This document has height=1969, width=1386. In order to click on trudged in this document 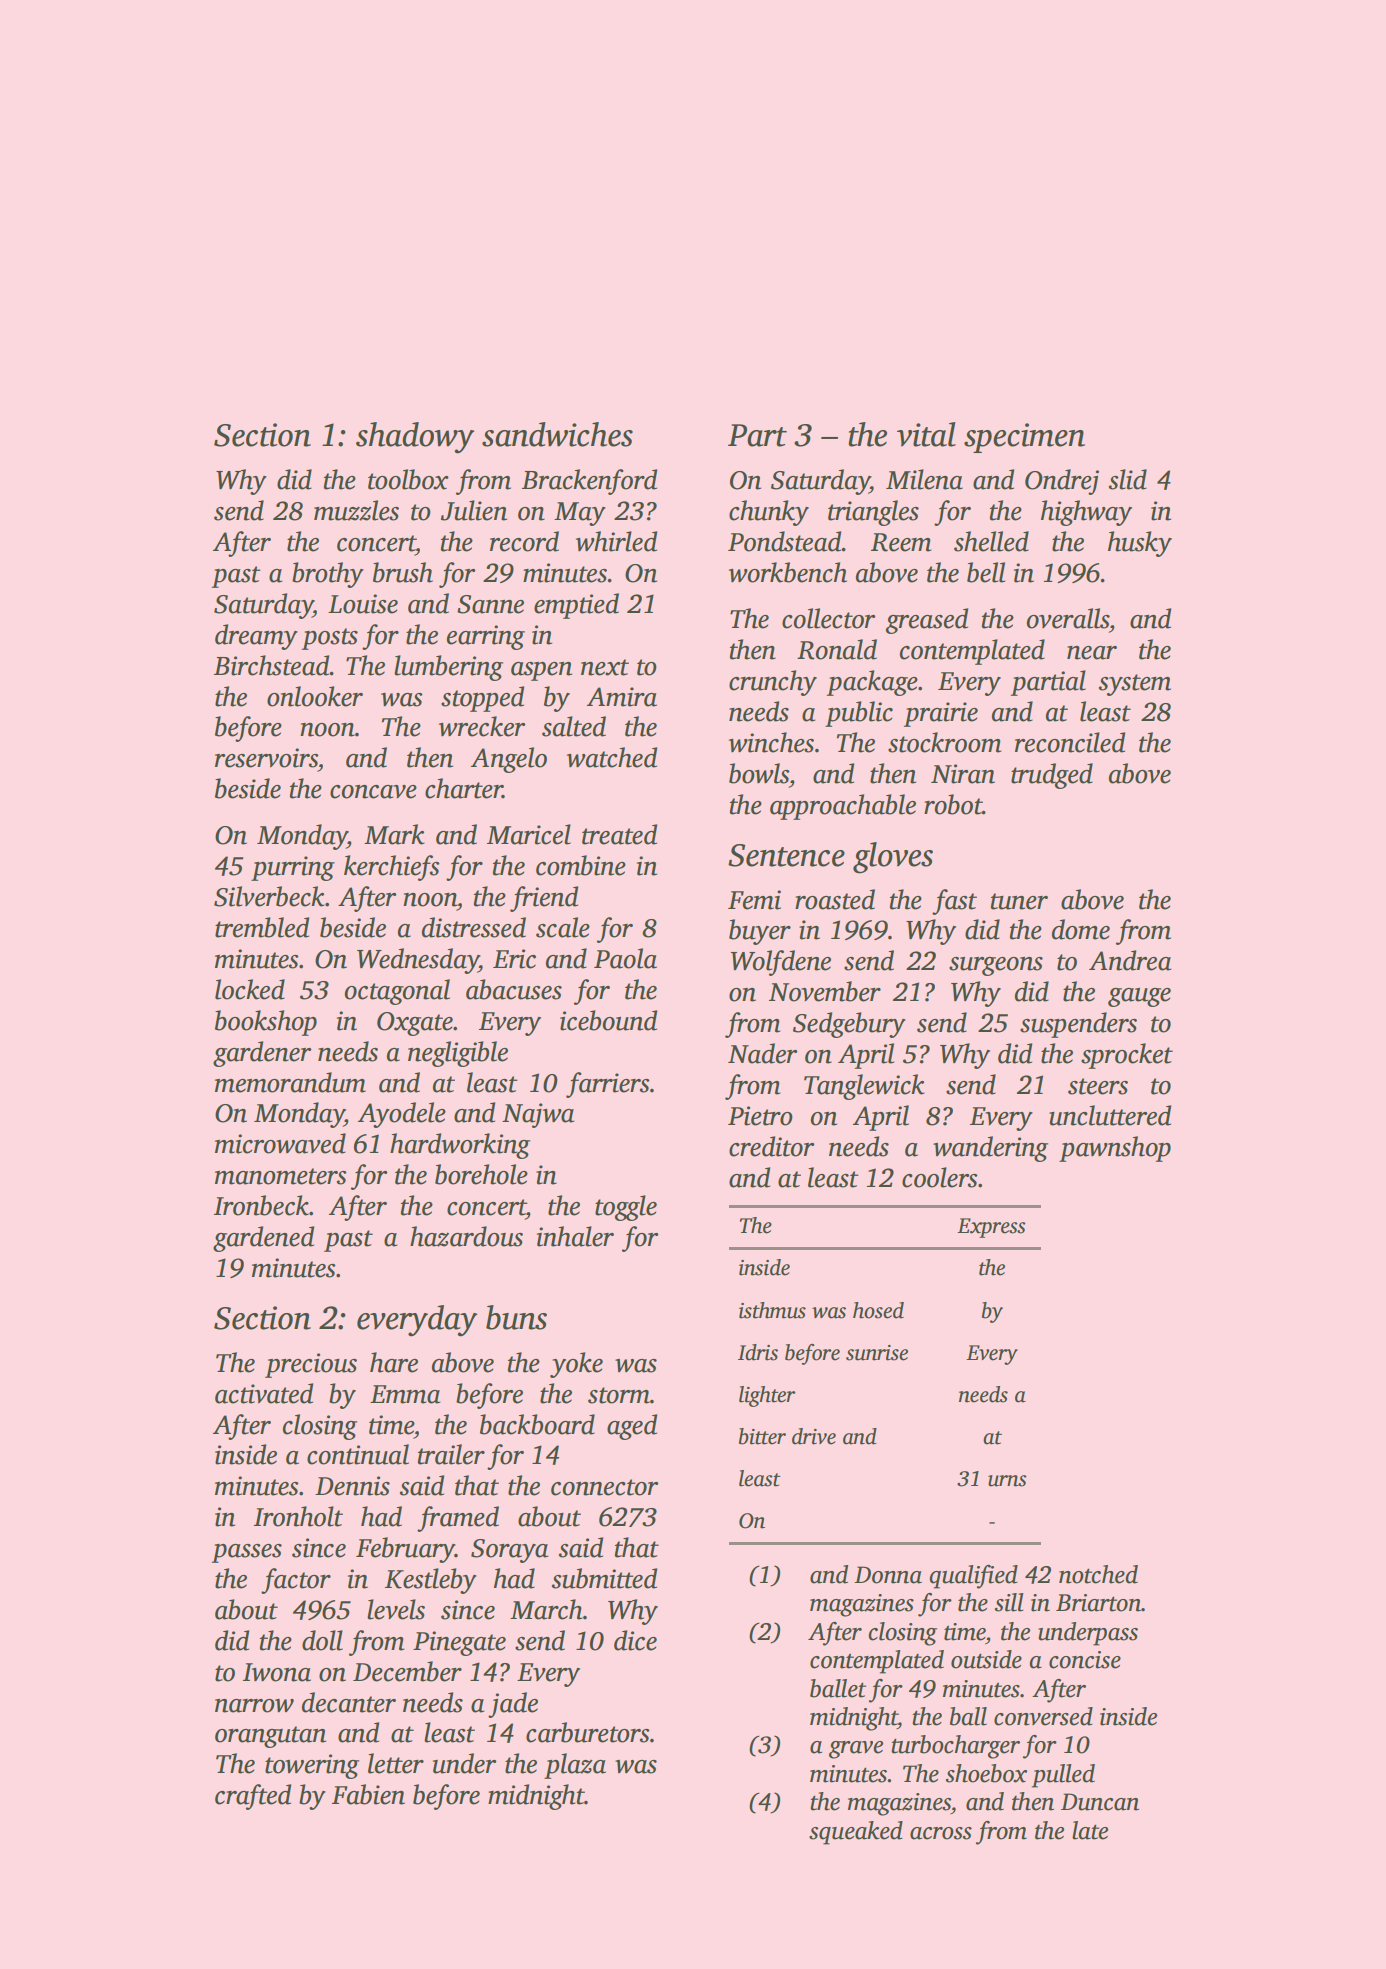, I will do `click(1052, 776)`.
